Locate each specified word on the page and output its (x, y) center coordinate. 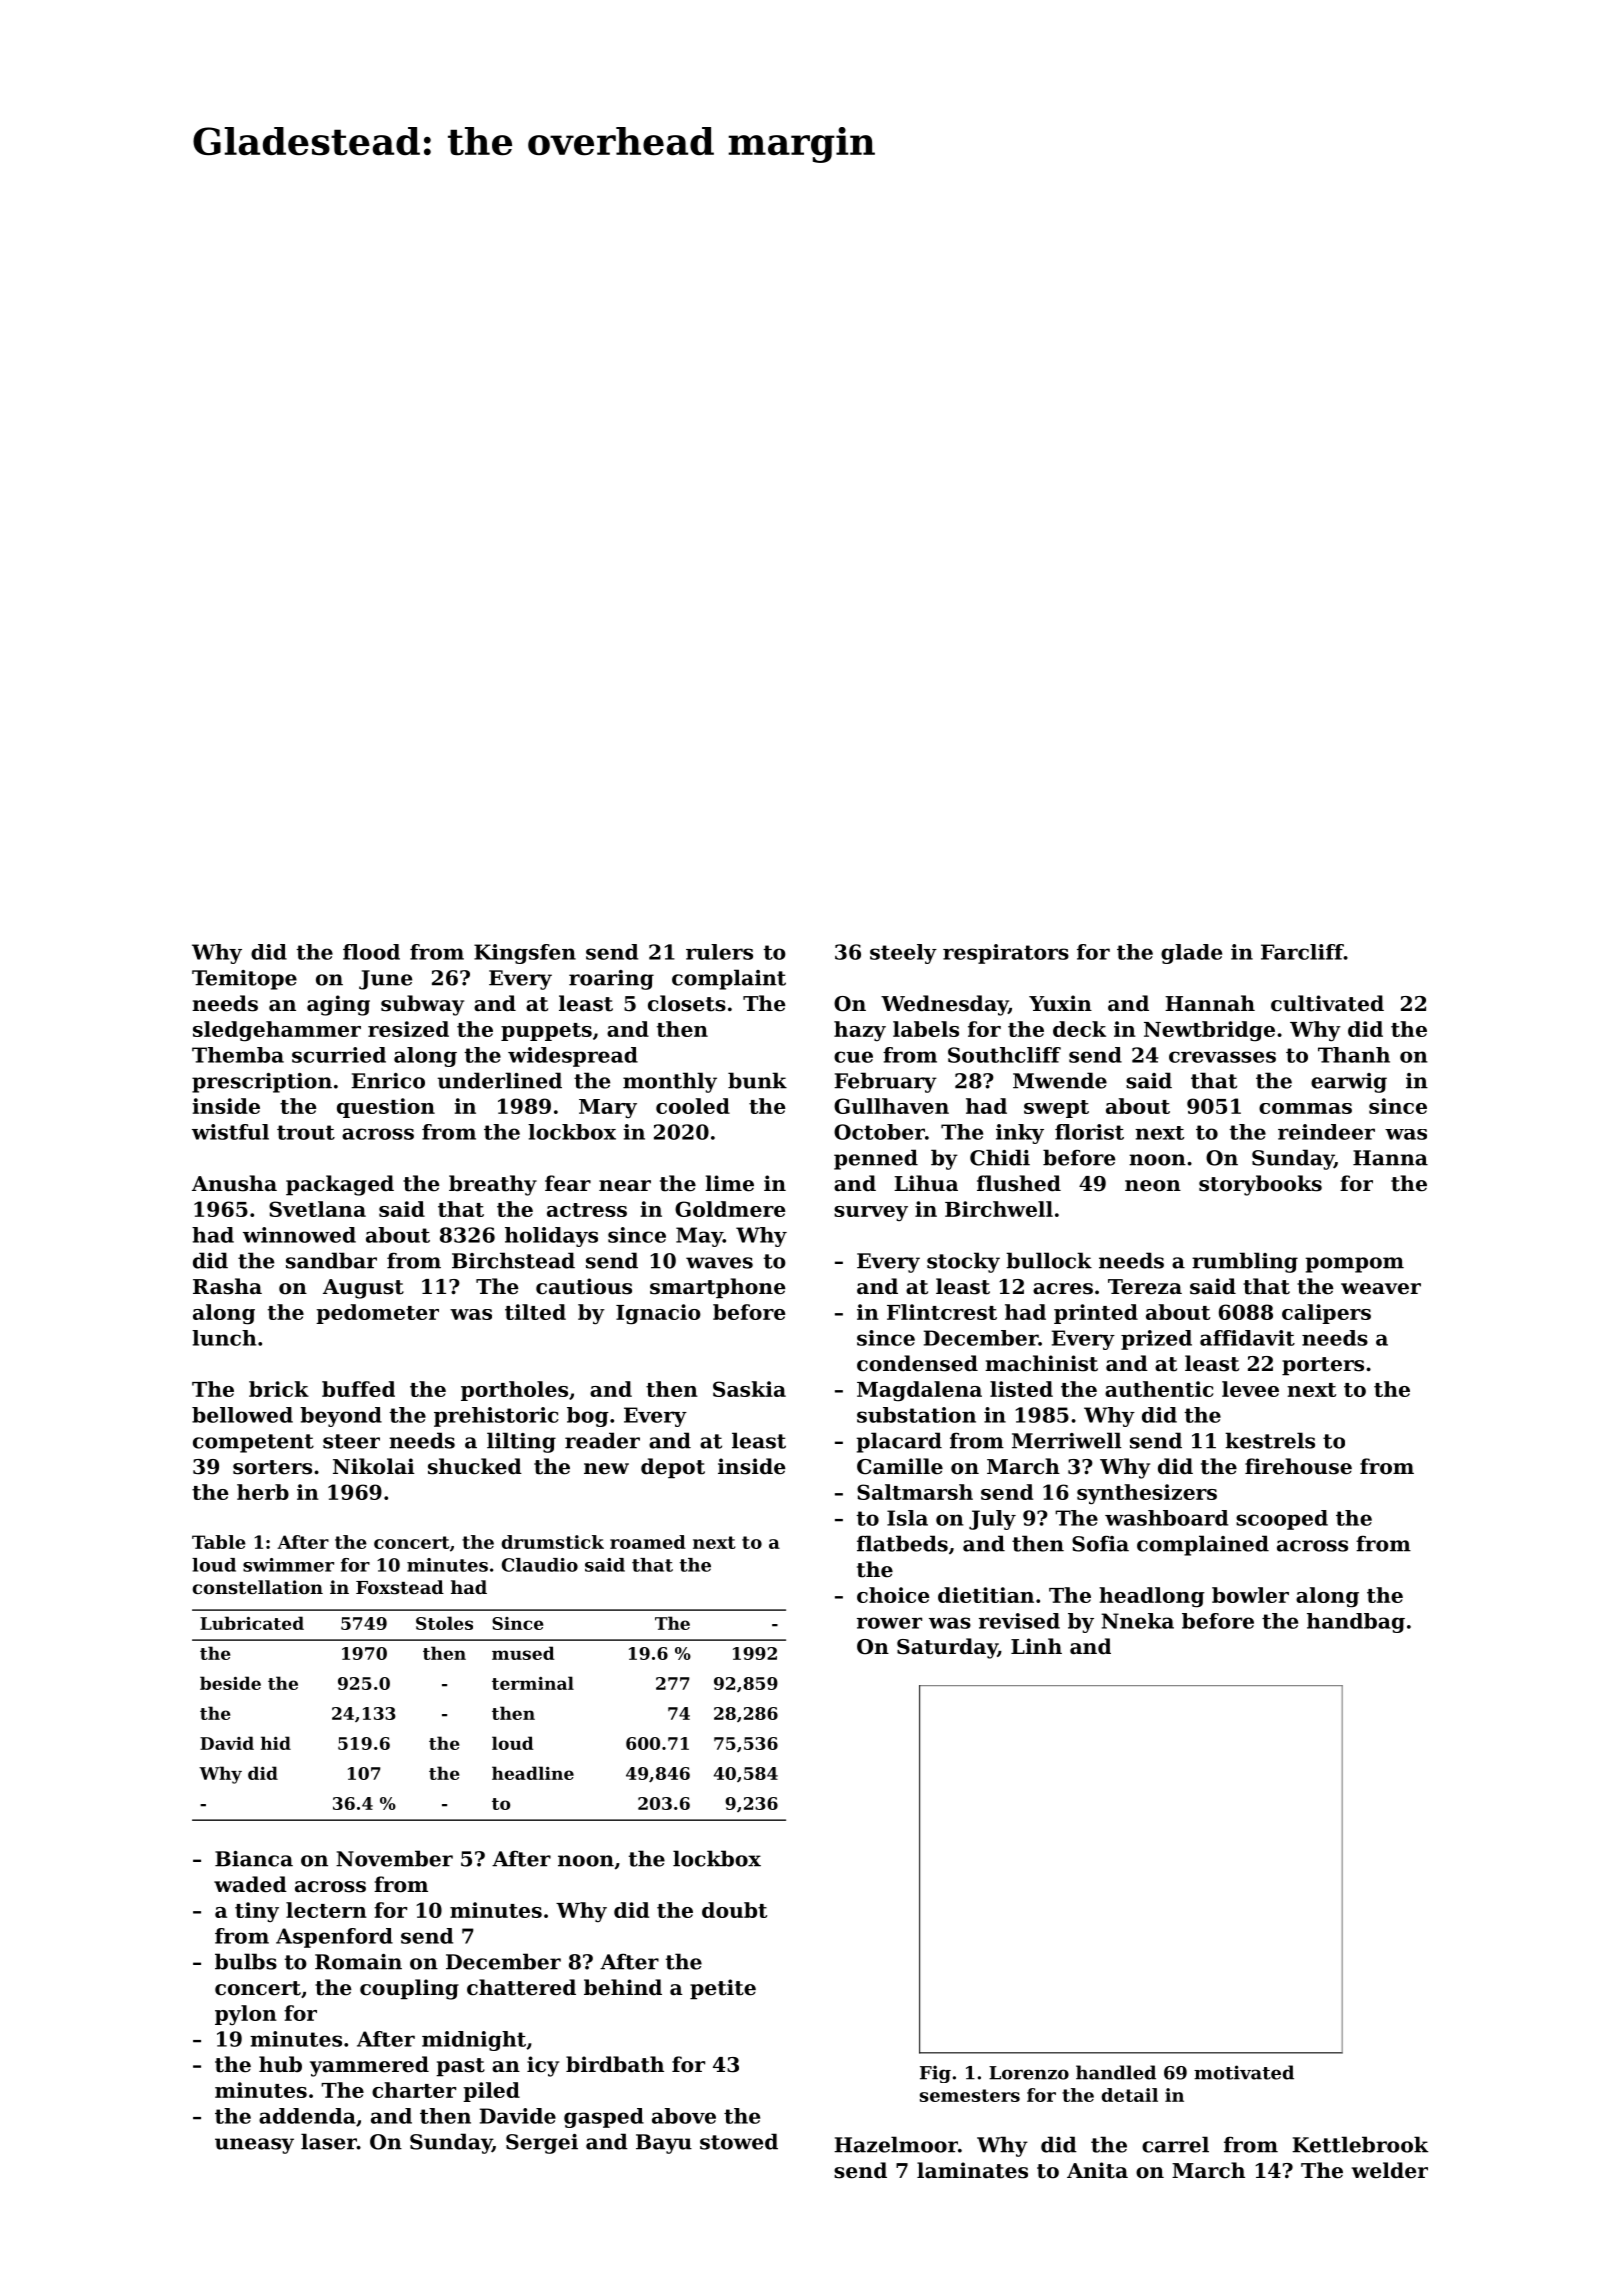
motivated (1244, 2072)
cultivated (1327, 1003)
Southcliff (1004, 1055)
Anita (1097, 2170)
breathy (493, 1185)
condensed (917, 1363)
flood (371, 952)
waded (250, 1884)
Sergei (542, 2144)
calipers (1326, 1314)
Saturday (947, 1648)
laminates (972, 2170)
